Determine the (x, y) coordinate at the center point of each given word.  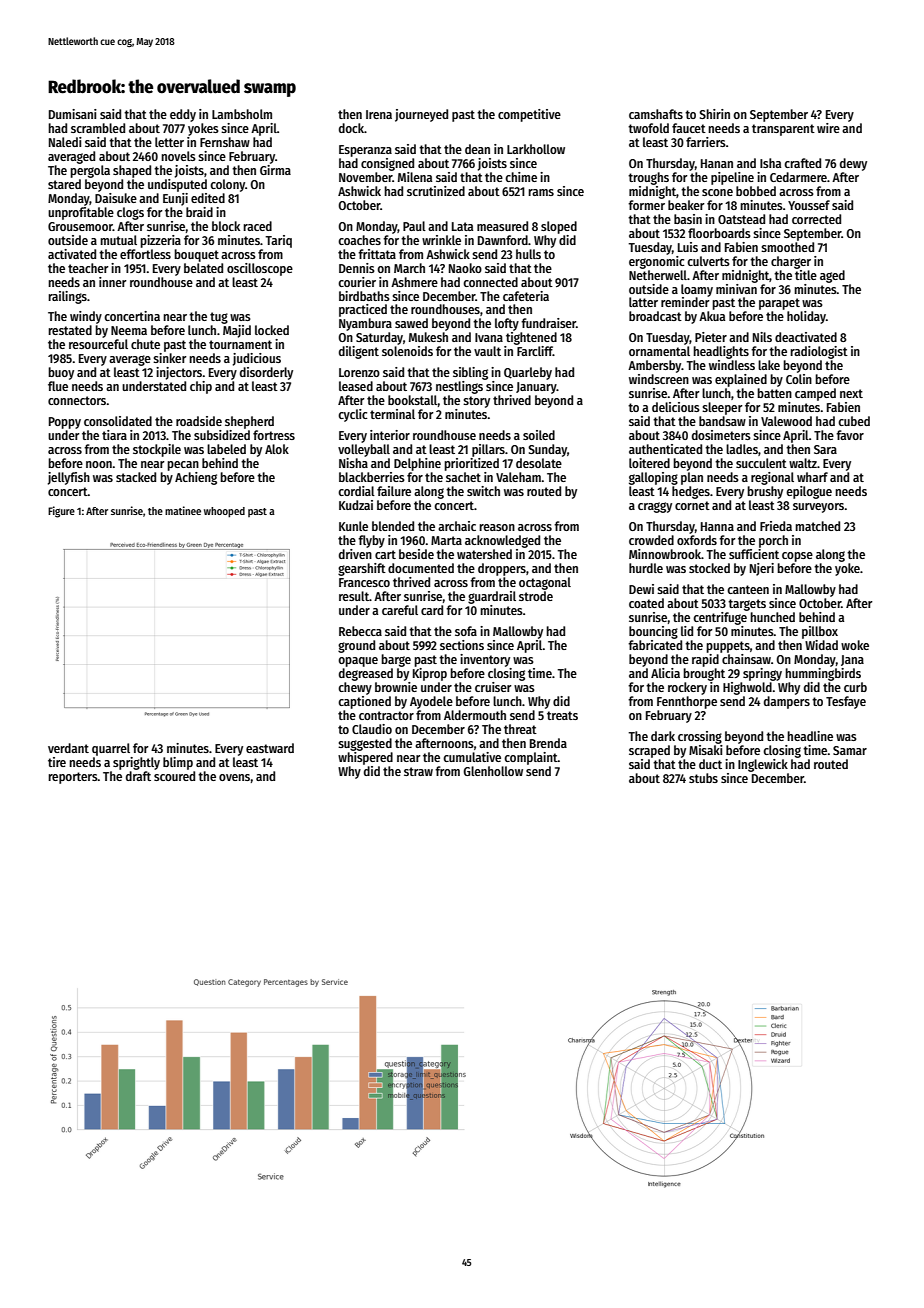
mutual (118, 240)
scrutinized (436, 191)
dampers (787, 702)
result (354, 596)
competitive (529, 115)
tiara (114, 435)
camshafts (656, 114)
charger (791, 262)
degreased (366, 674)
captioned (364, 702)
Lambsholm (242, 114)
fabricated (655, 645)
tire (57, 762)
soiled (539, 435)
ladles (742, 449)
